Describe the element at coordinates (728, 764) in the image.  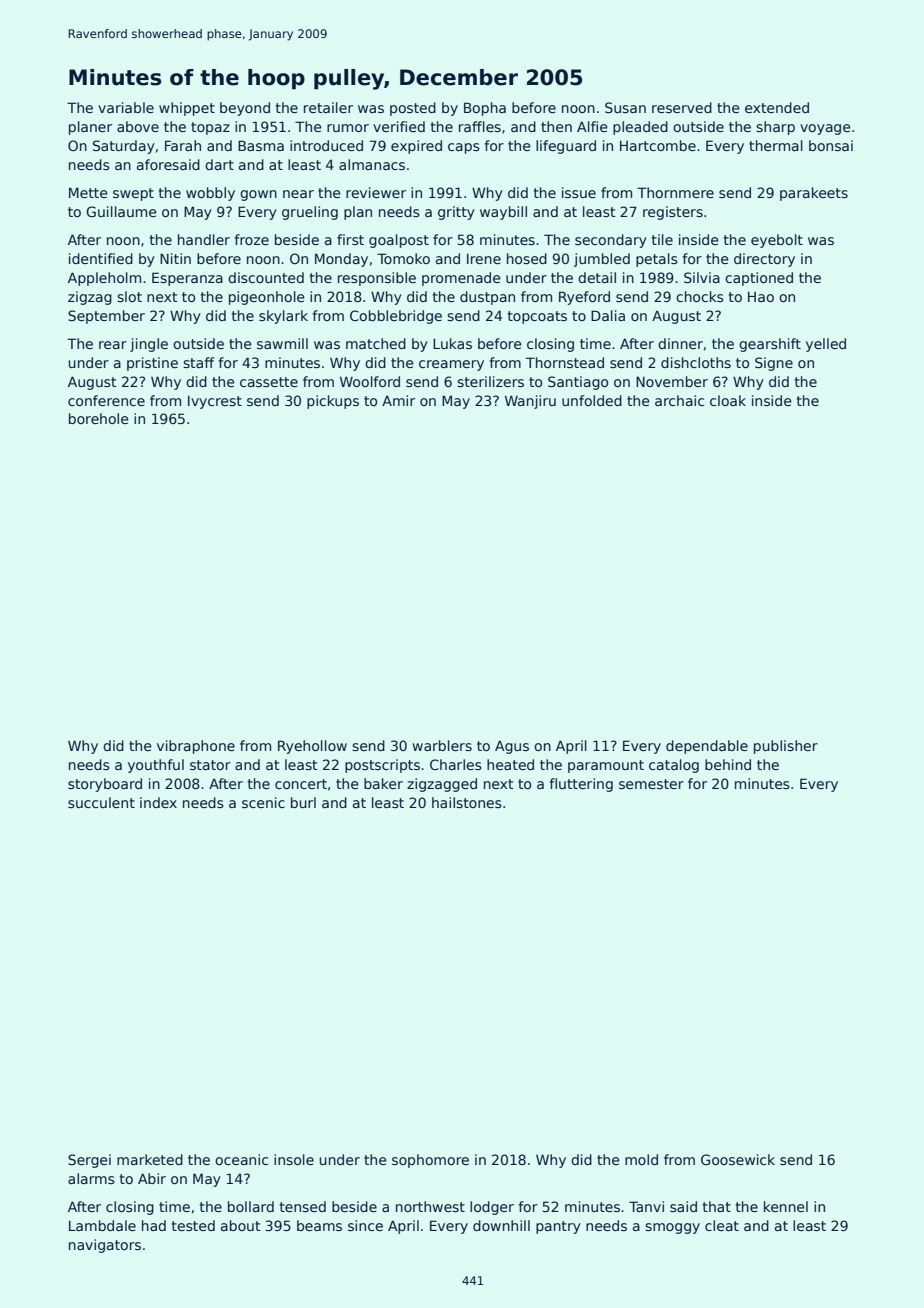
I see `behind` at that location.
